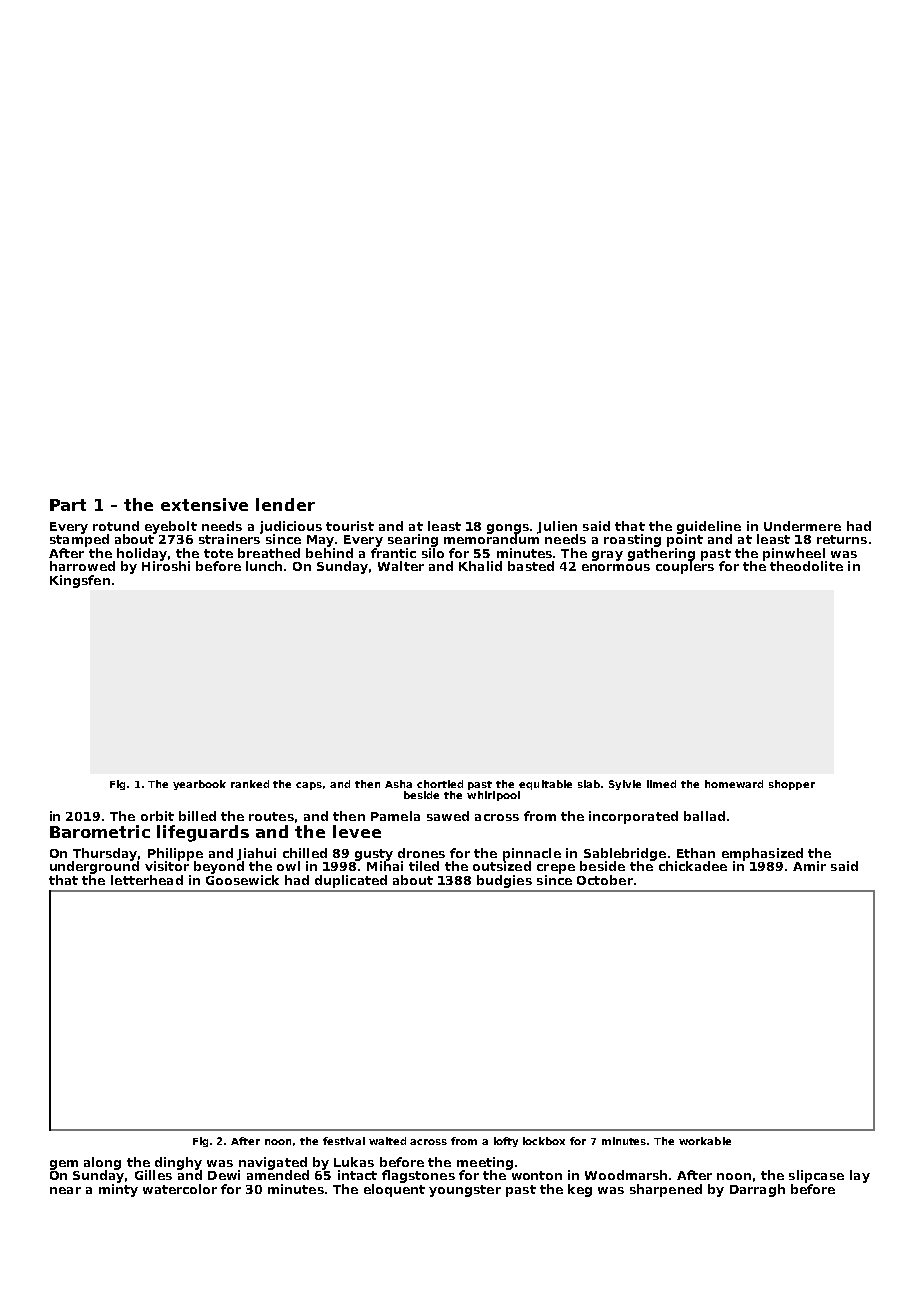  What do you see at coordinates (696, 853) in the screenshot?
I see `Ethan` at bounding box center [696, 853].
